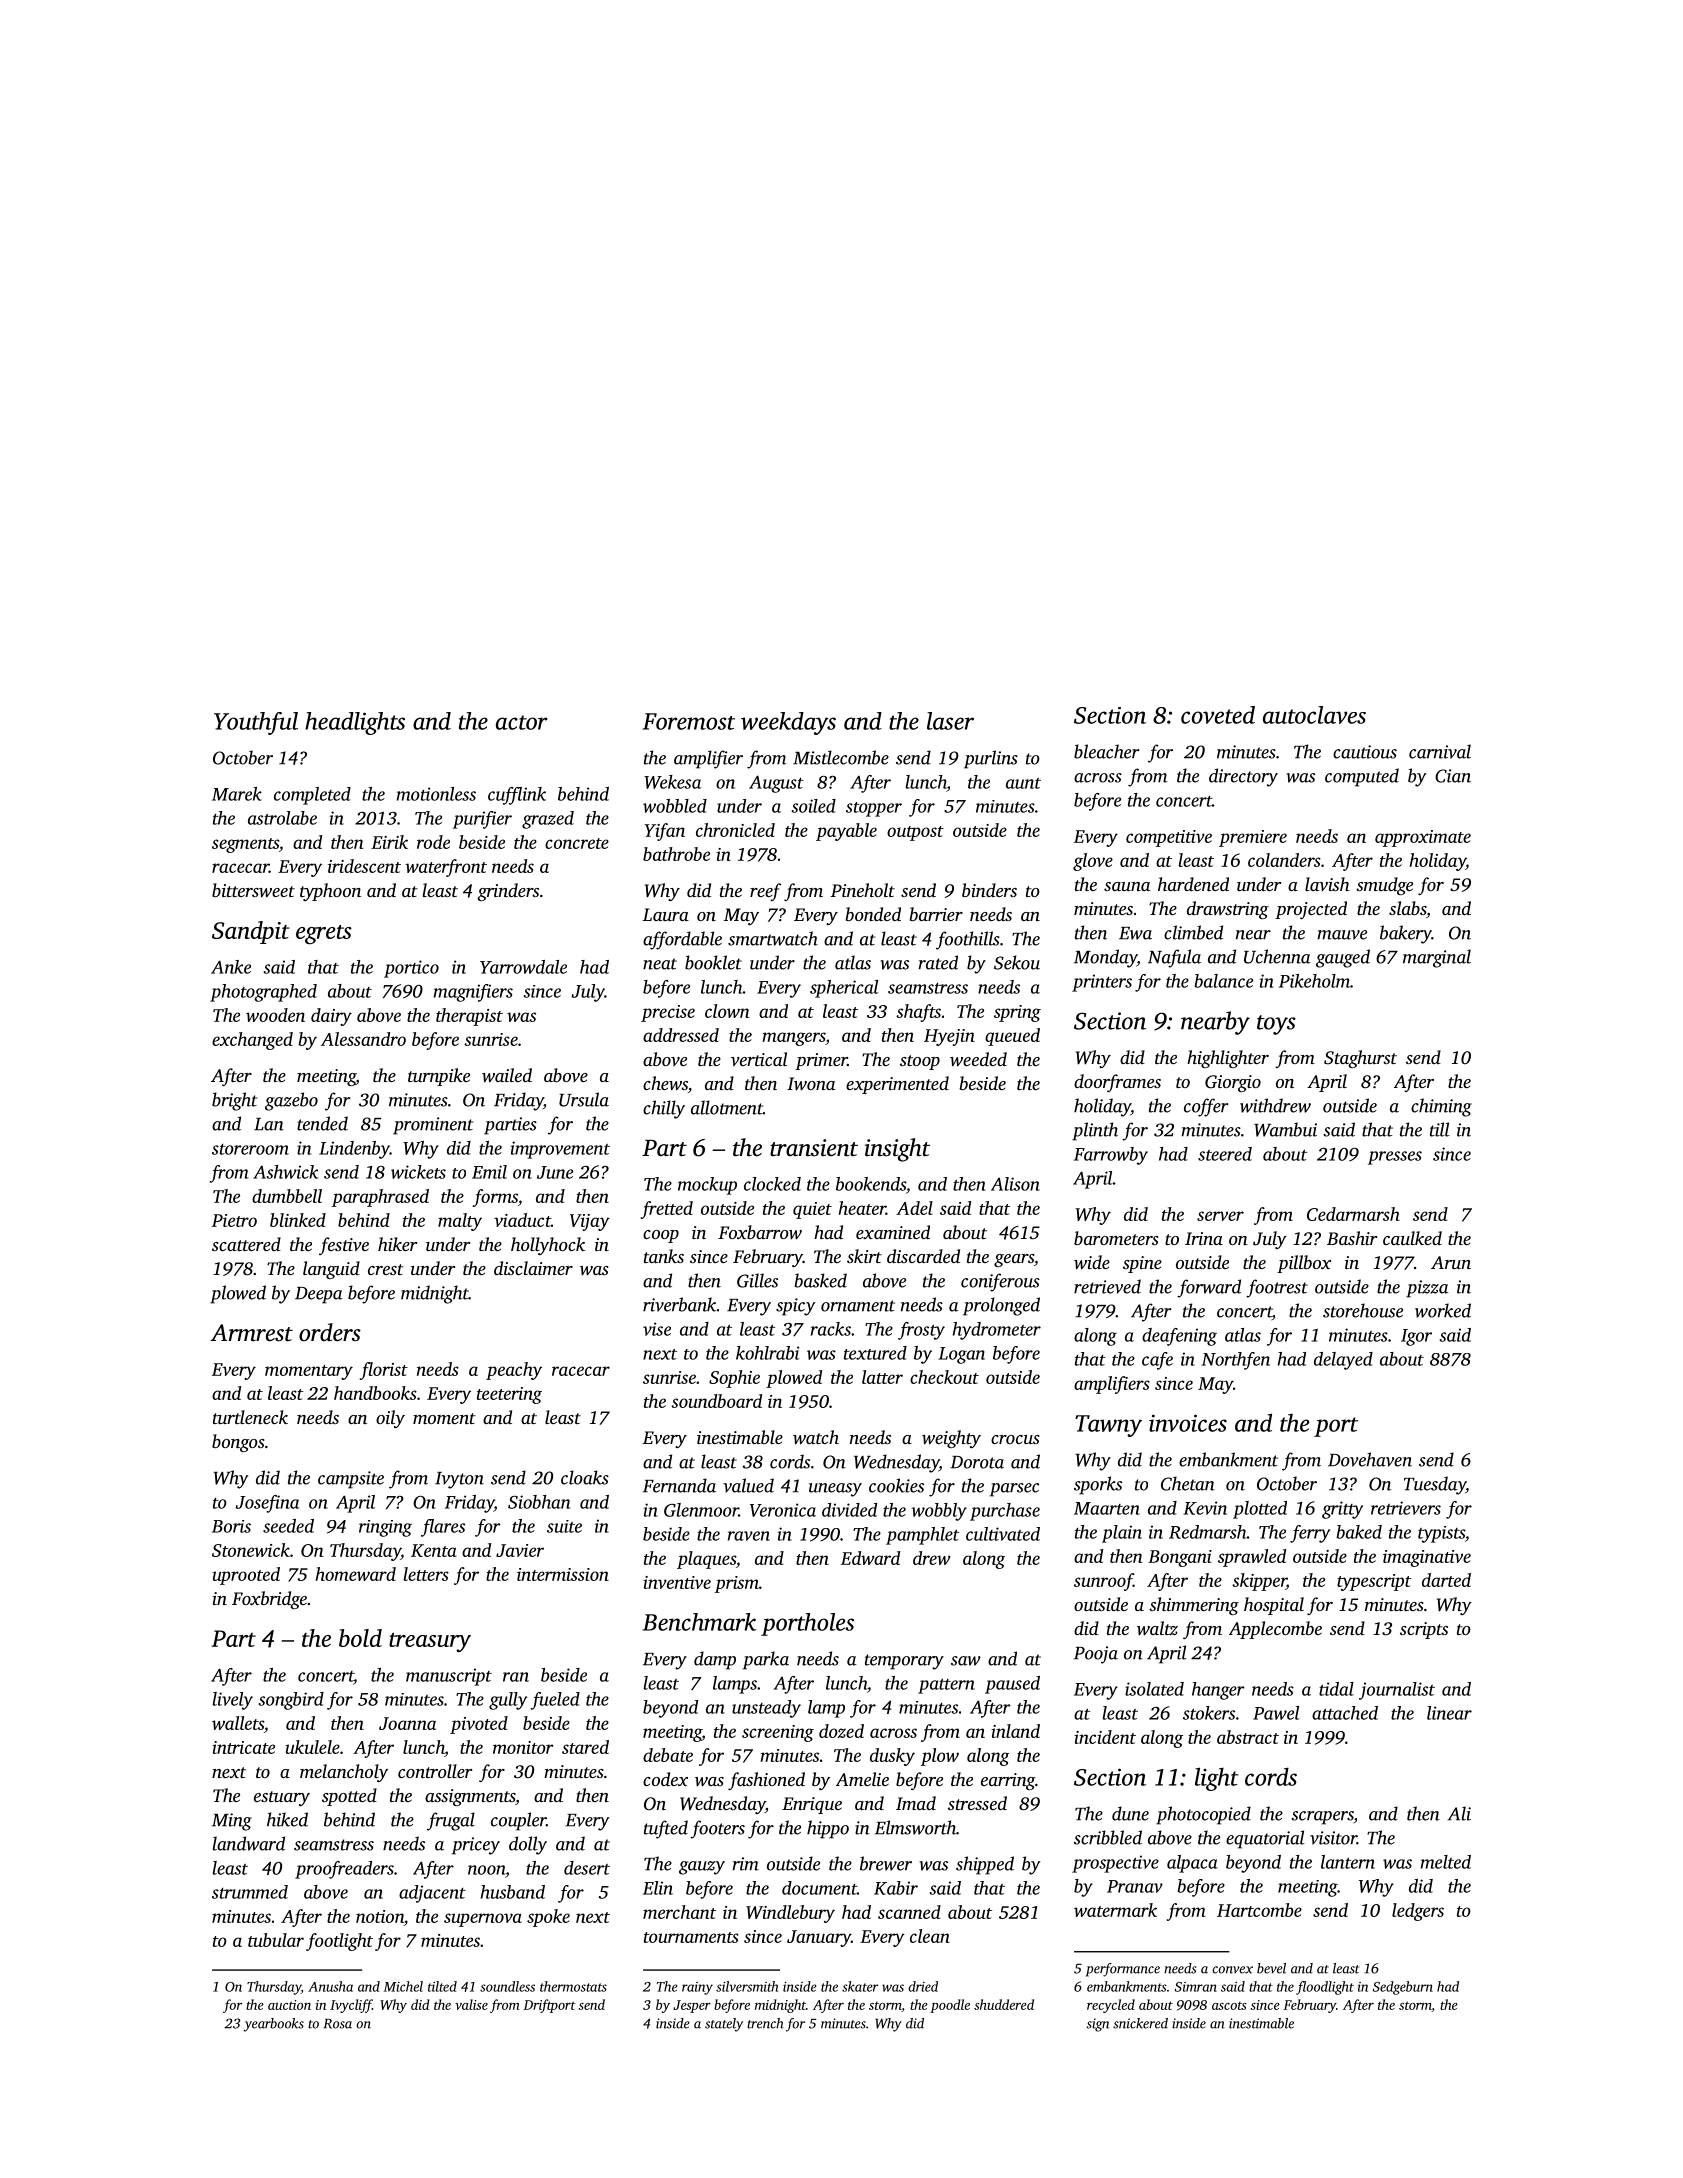 This page has height=2178, width=1683. I want to click on yearbooks, so click(273, 2025).
